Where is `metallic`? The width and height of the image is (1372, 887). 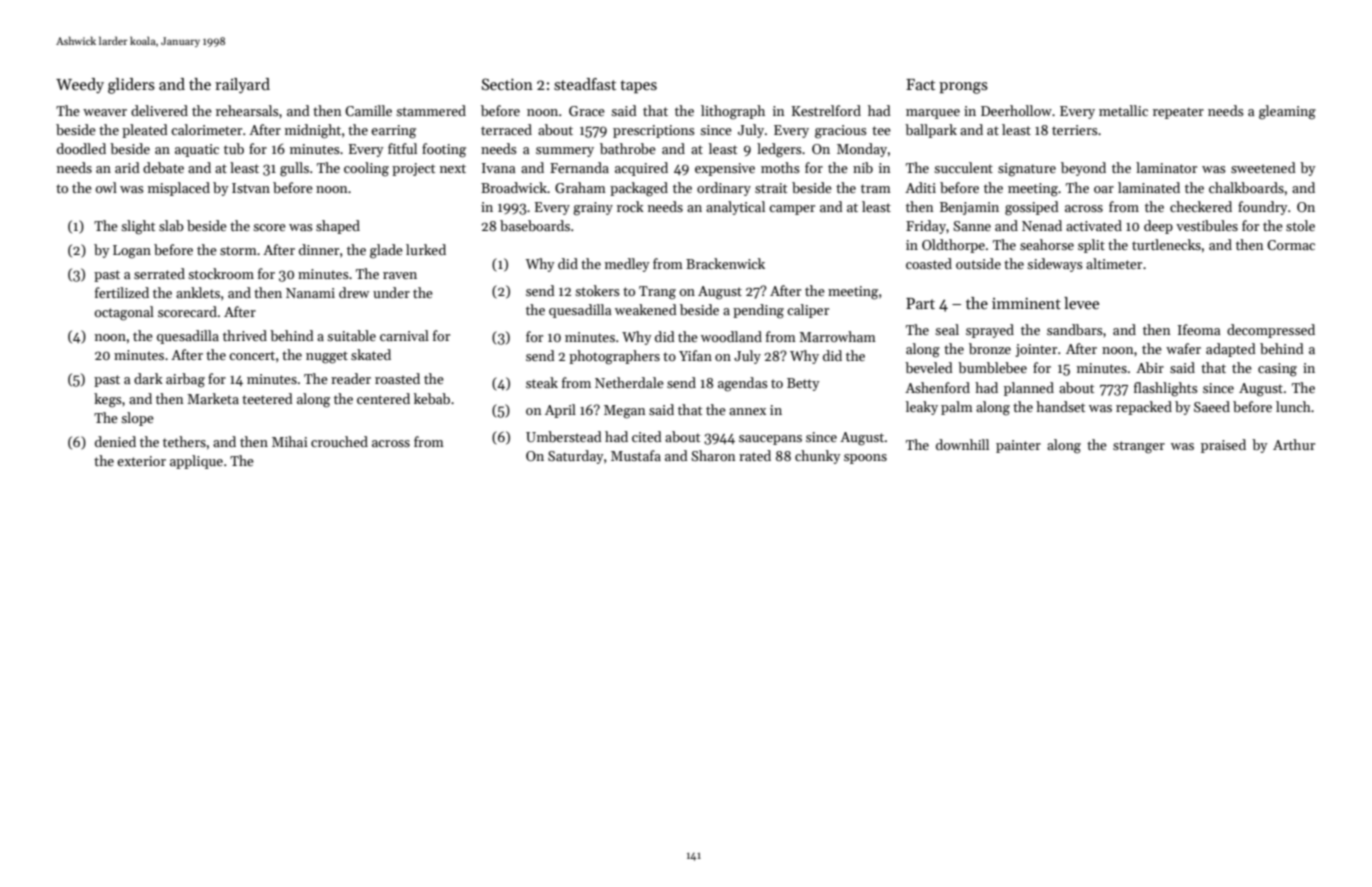
metallic is located at coordinates (1123, 110).
